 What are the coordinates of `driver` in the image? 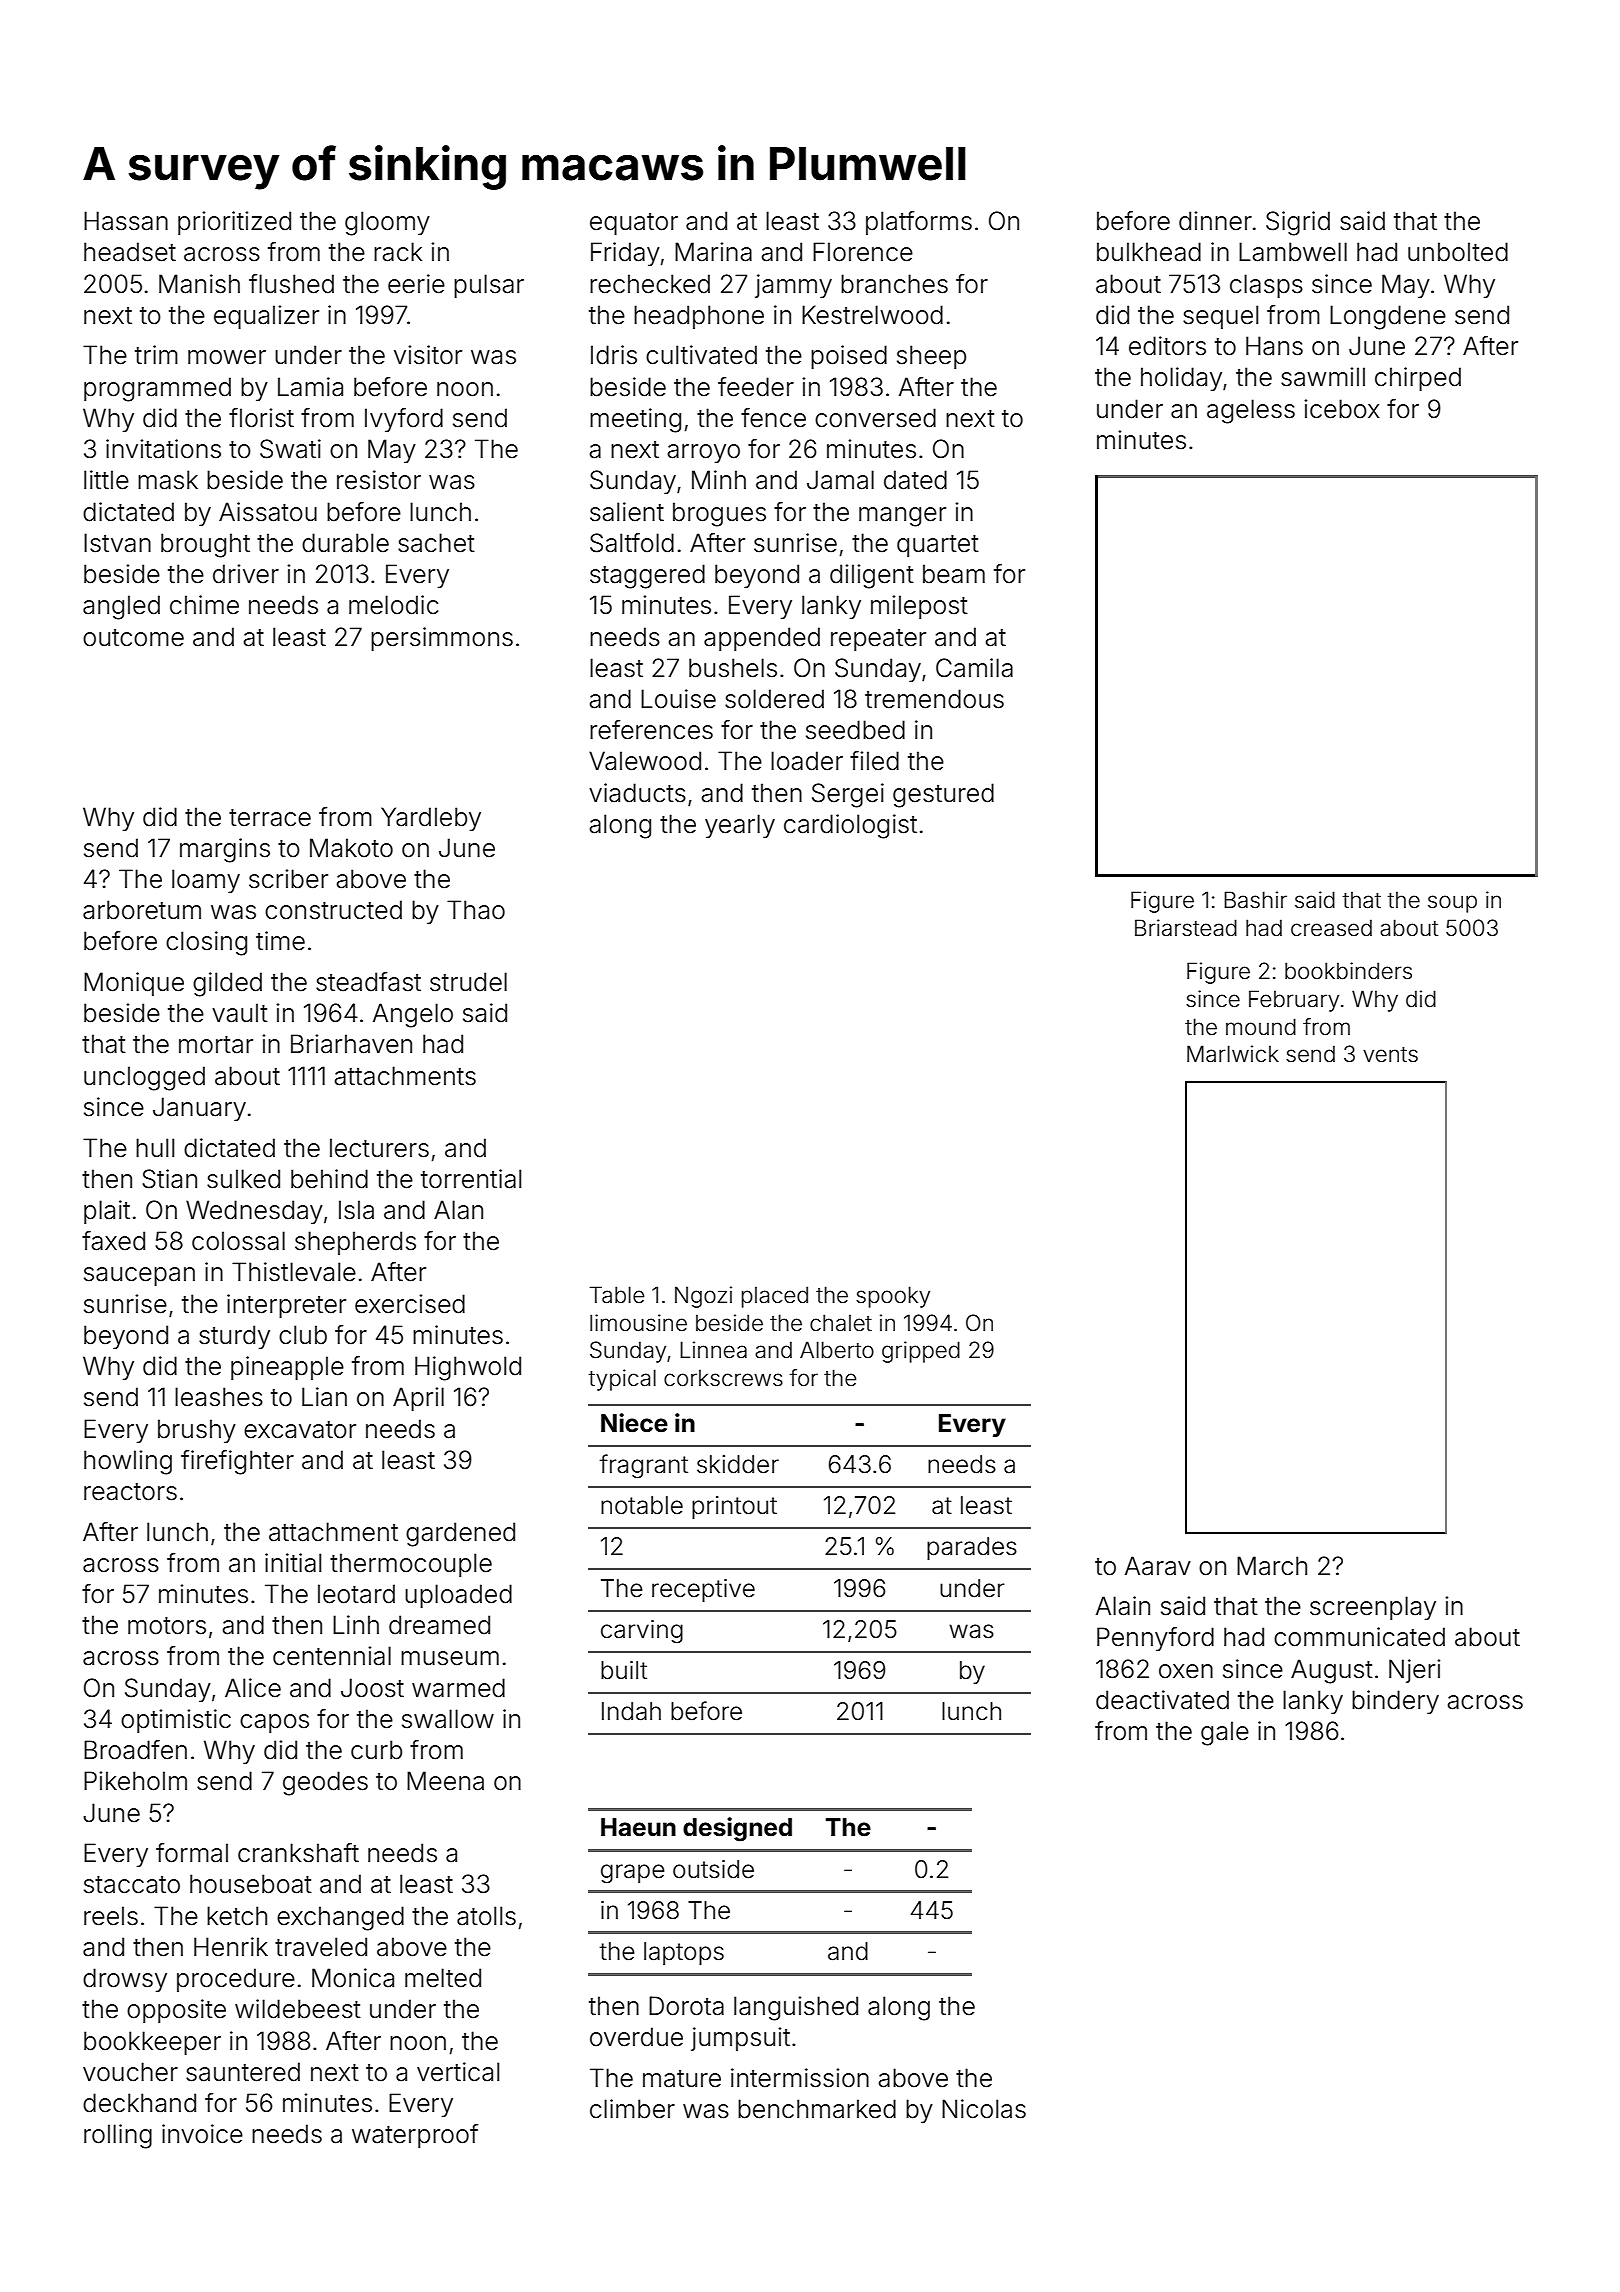 It's located at (246, 574).
